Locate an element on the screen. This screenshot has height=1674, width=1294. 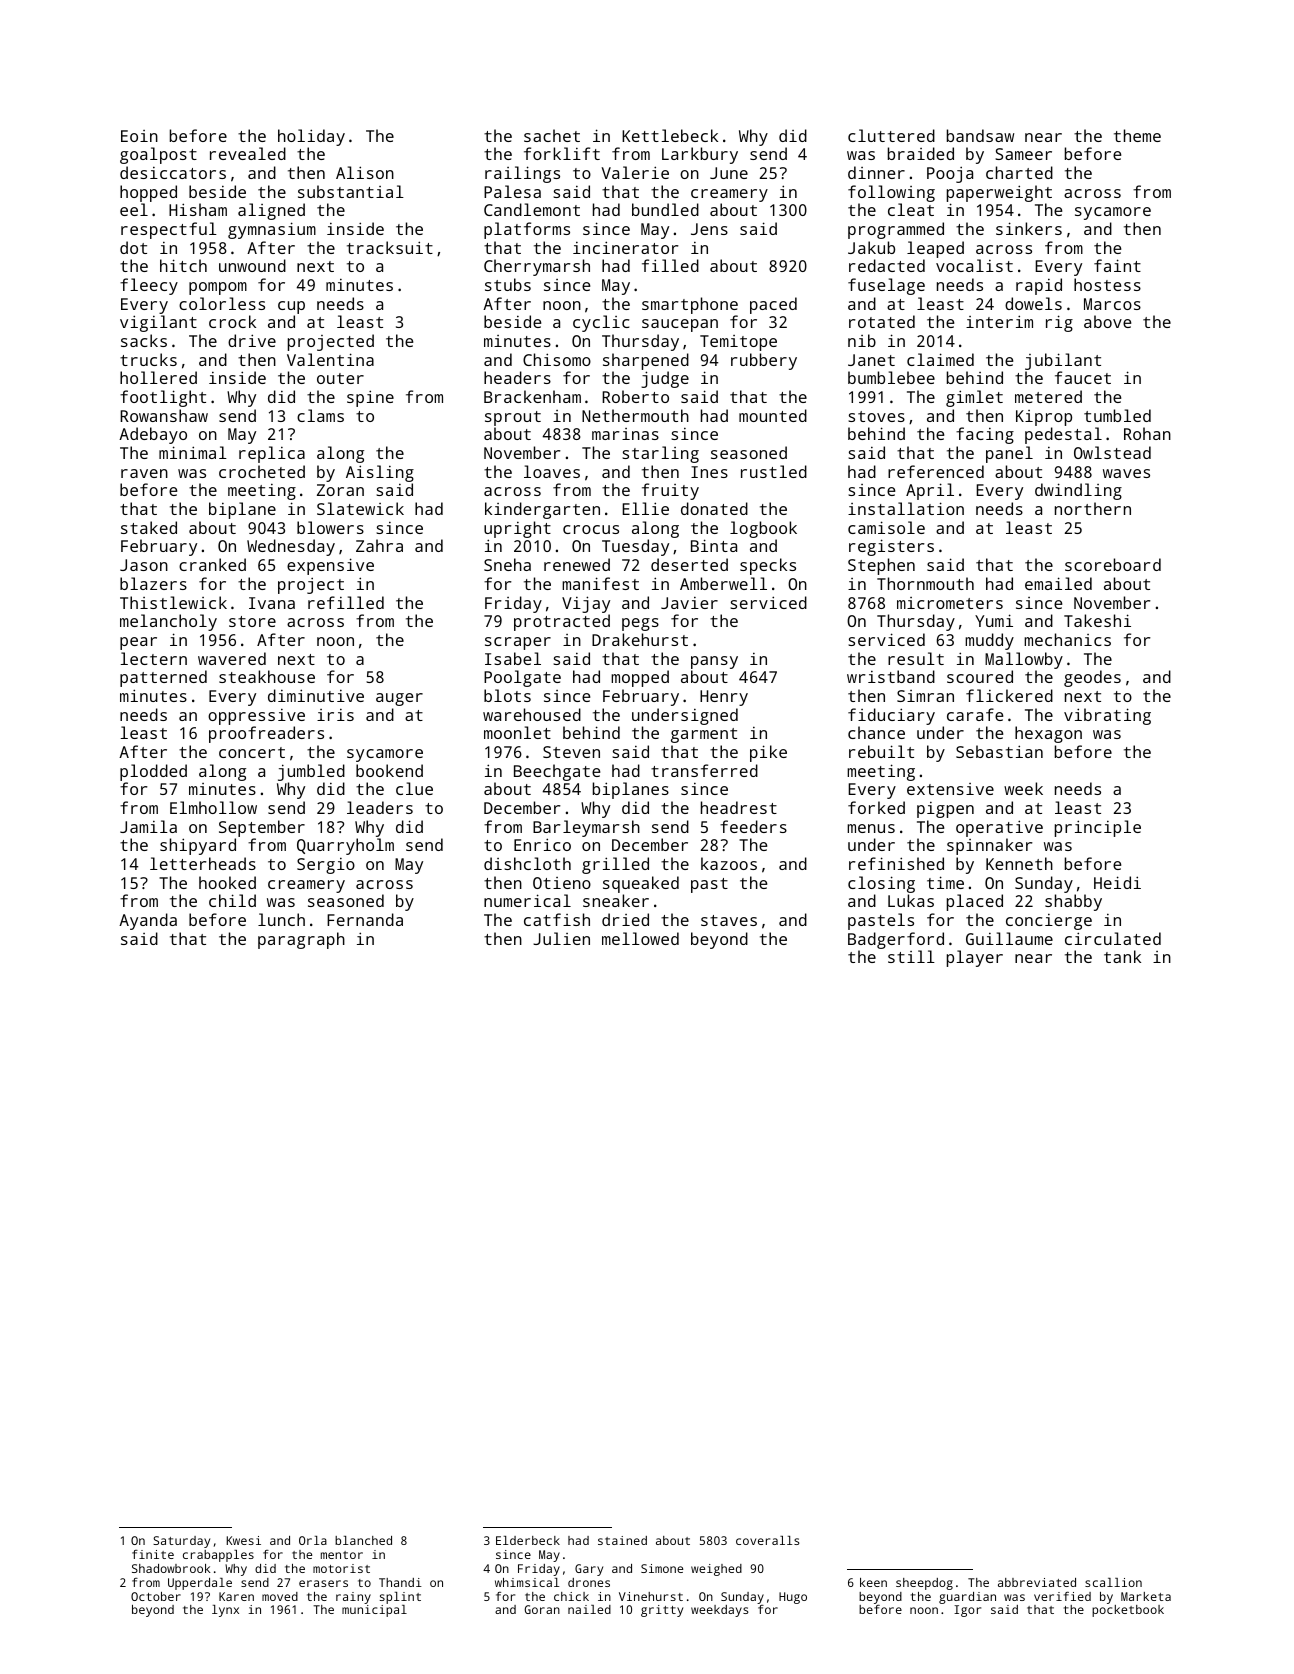
coveralls is located at coordinates (768, 1540).
